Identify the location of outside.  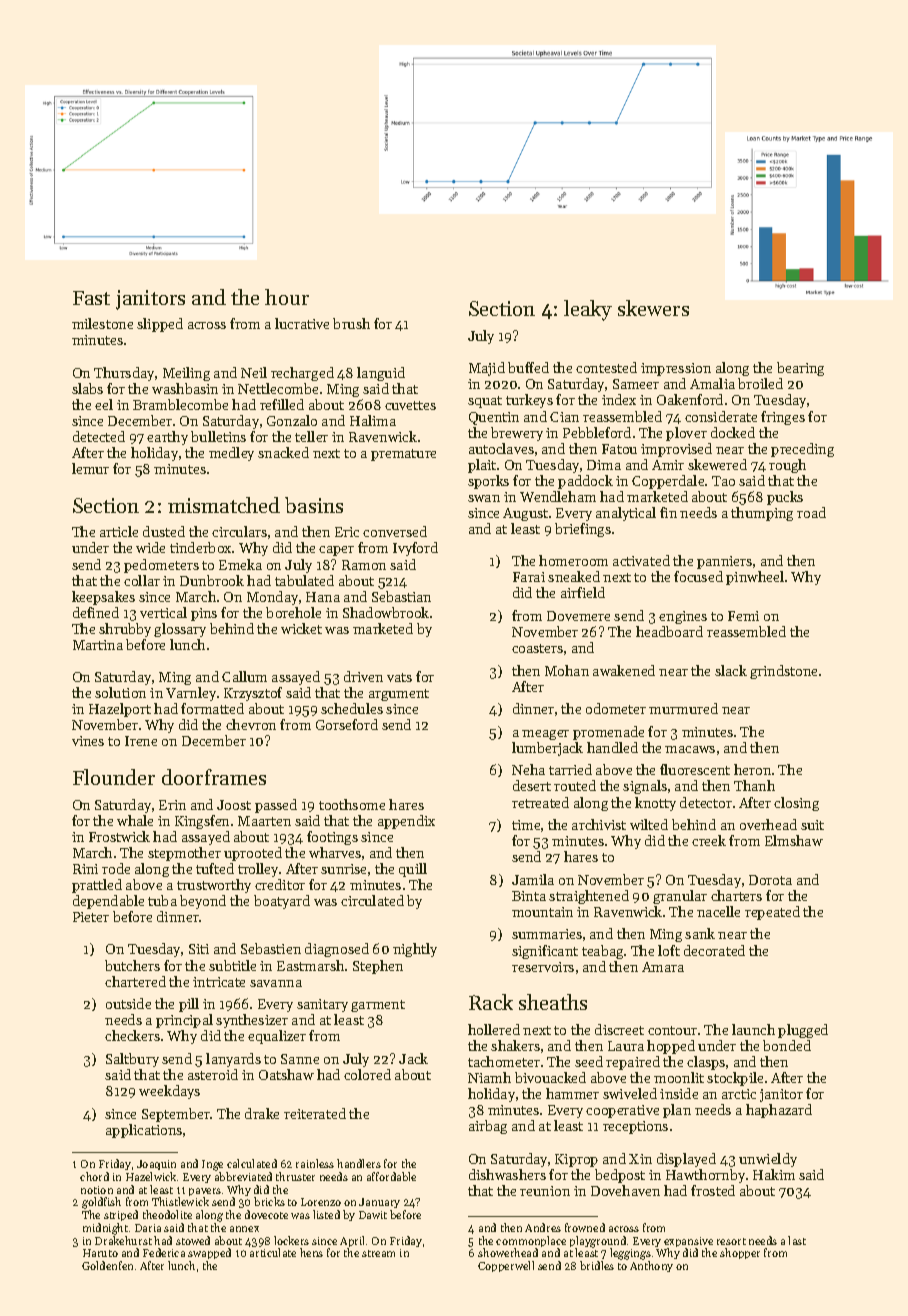
(128, 1003).
